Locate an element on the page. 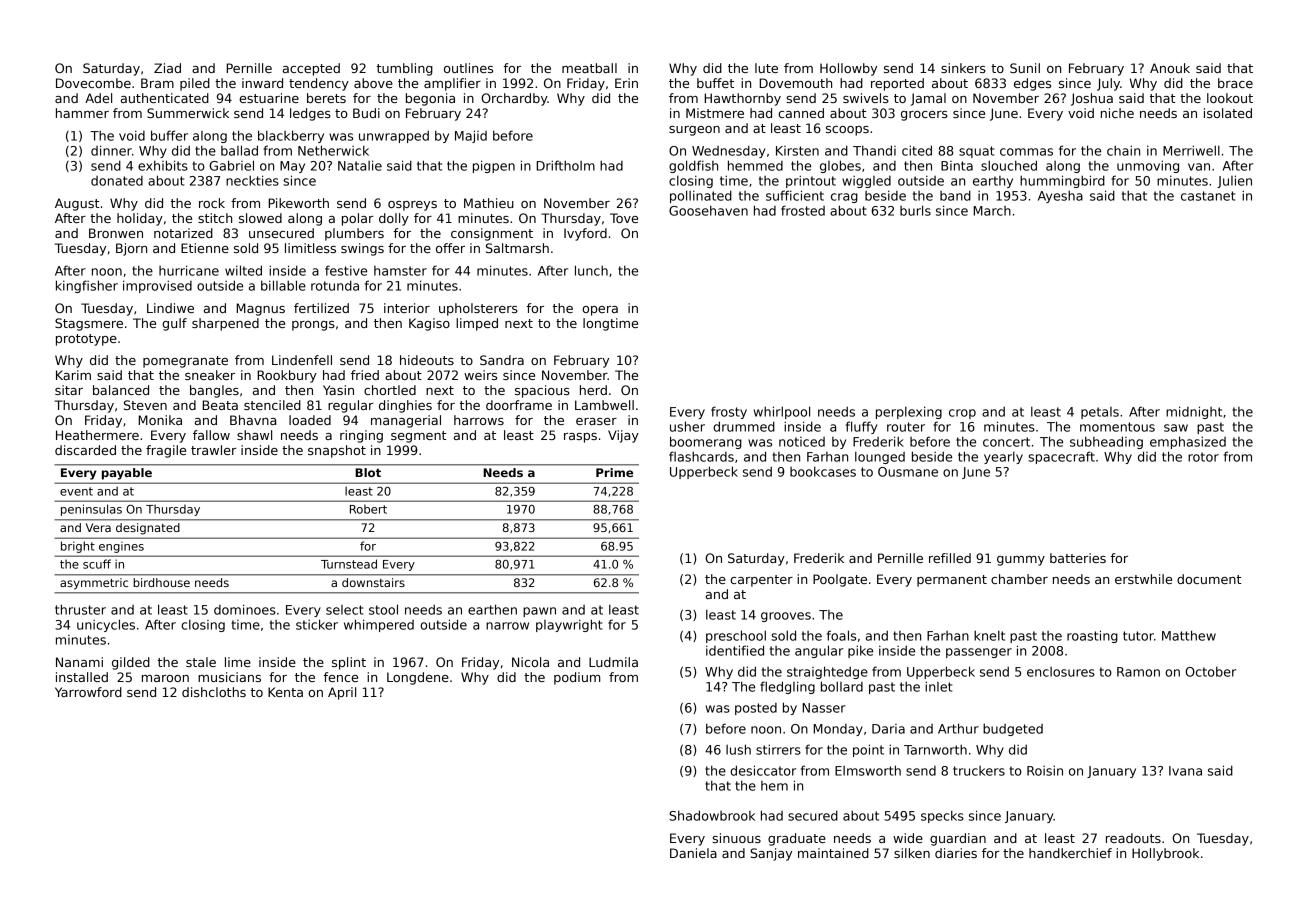 The width and height of the document is (1308, 924). Sanjay is located at coordinates (771, 854).
